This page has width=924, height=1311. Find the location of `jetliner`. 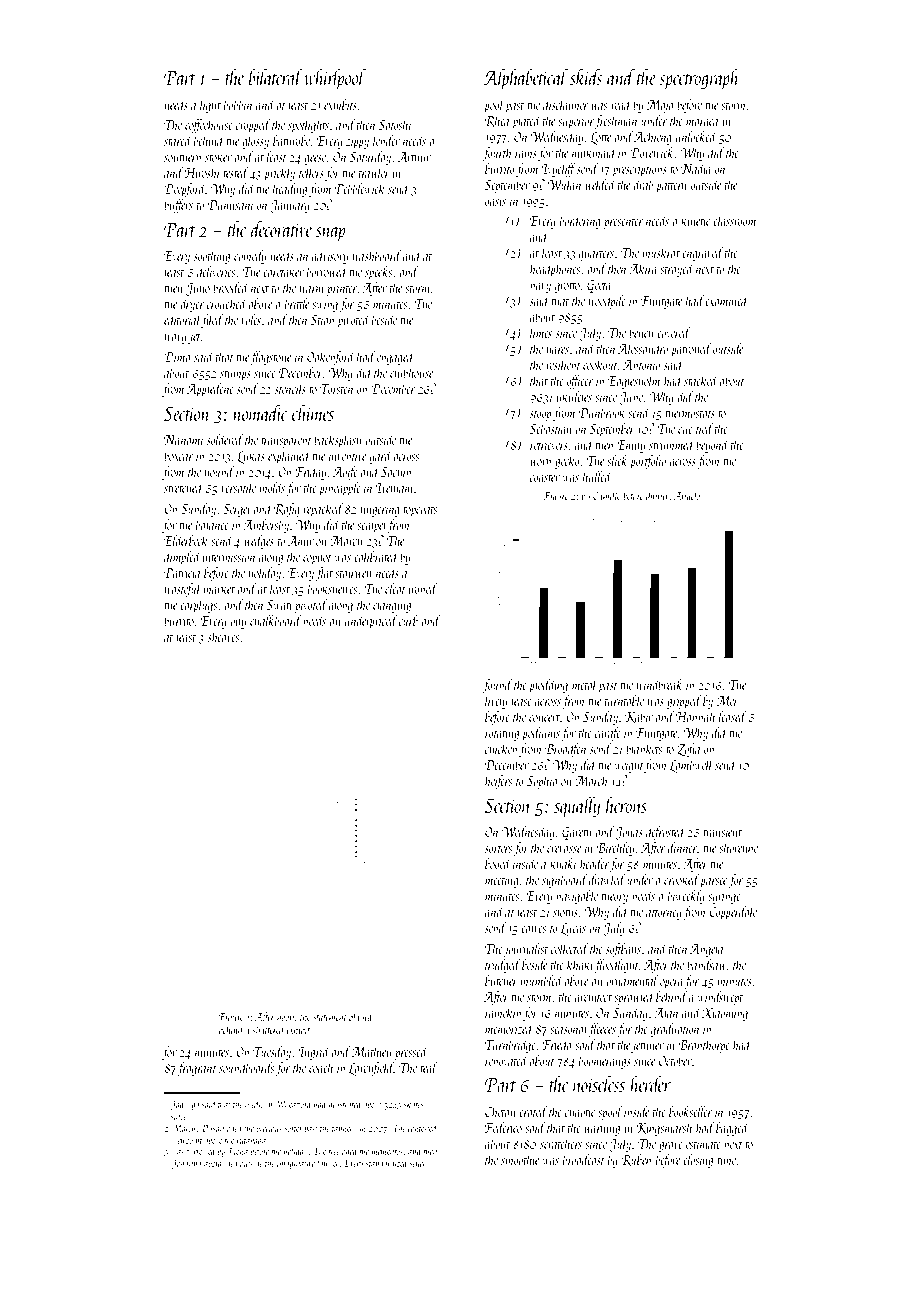

jetliner is located at coordinates (647, 1046).
